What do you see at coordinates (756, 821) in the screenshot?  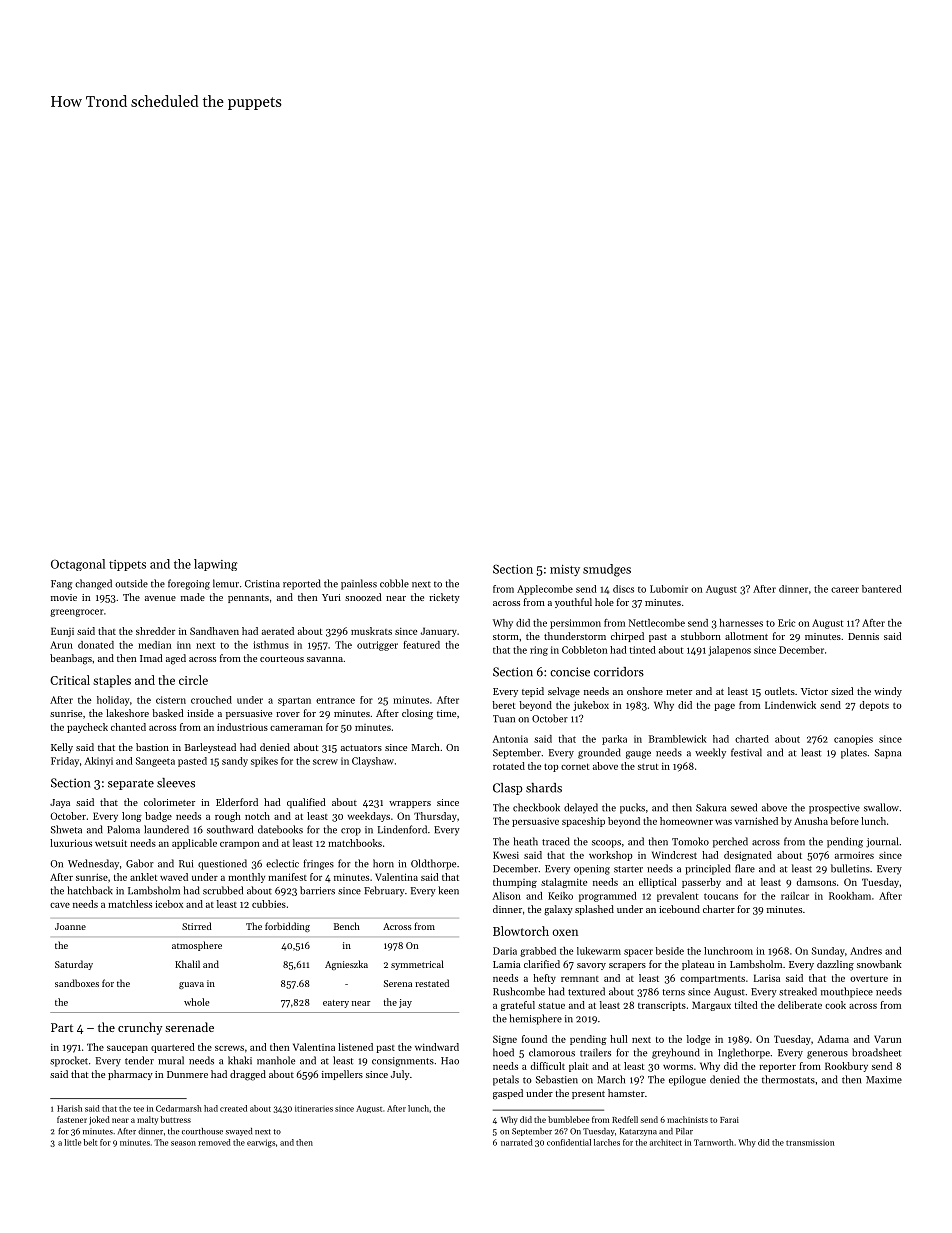 I see `varnished` at bounding box center [756, 821].
